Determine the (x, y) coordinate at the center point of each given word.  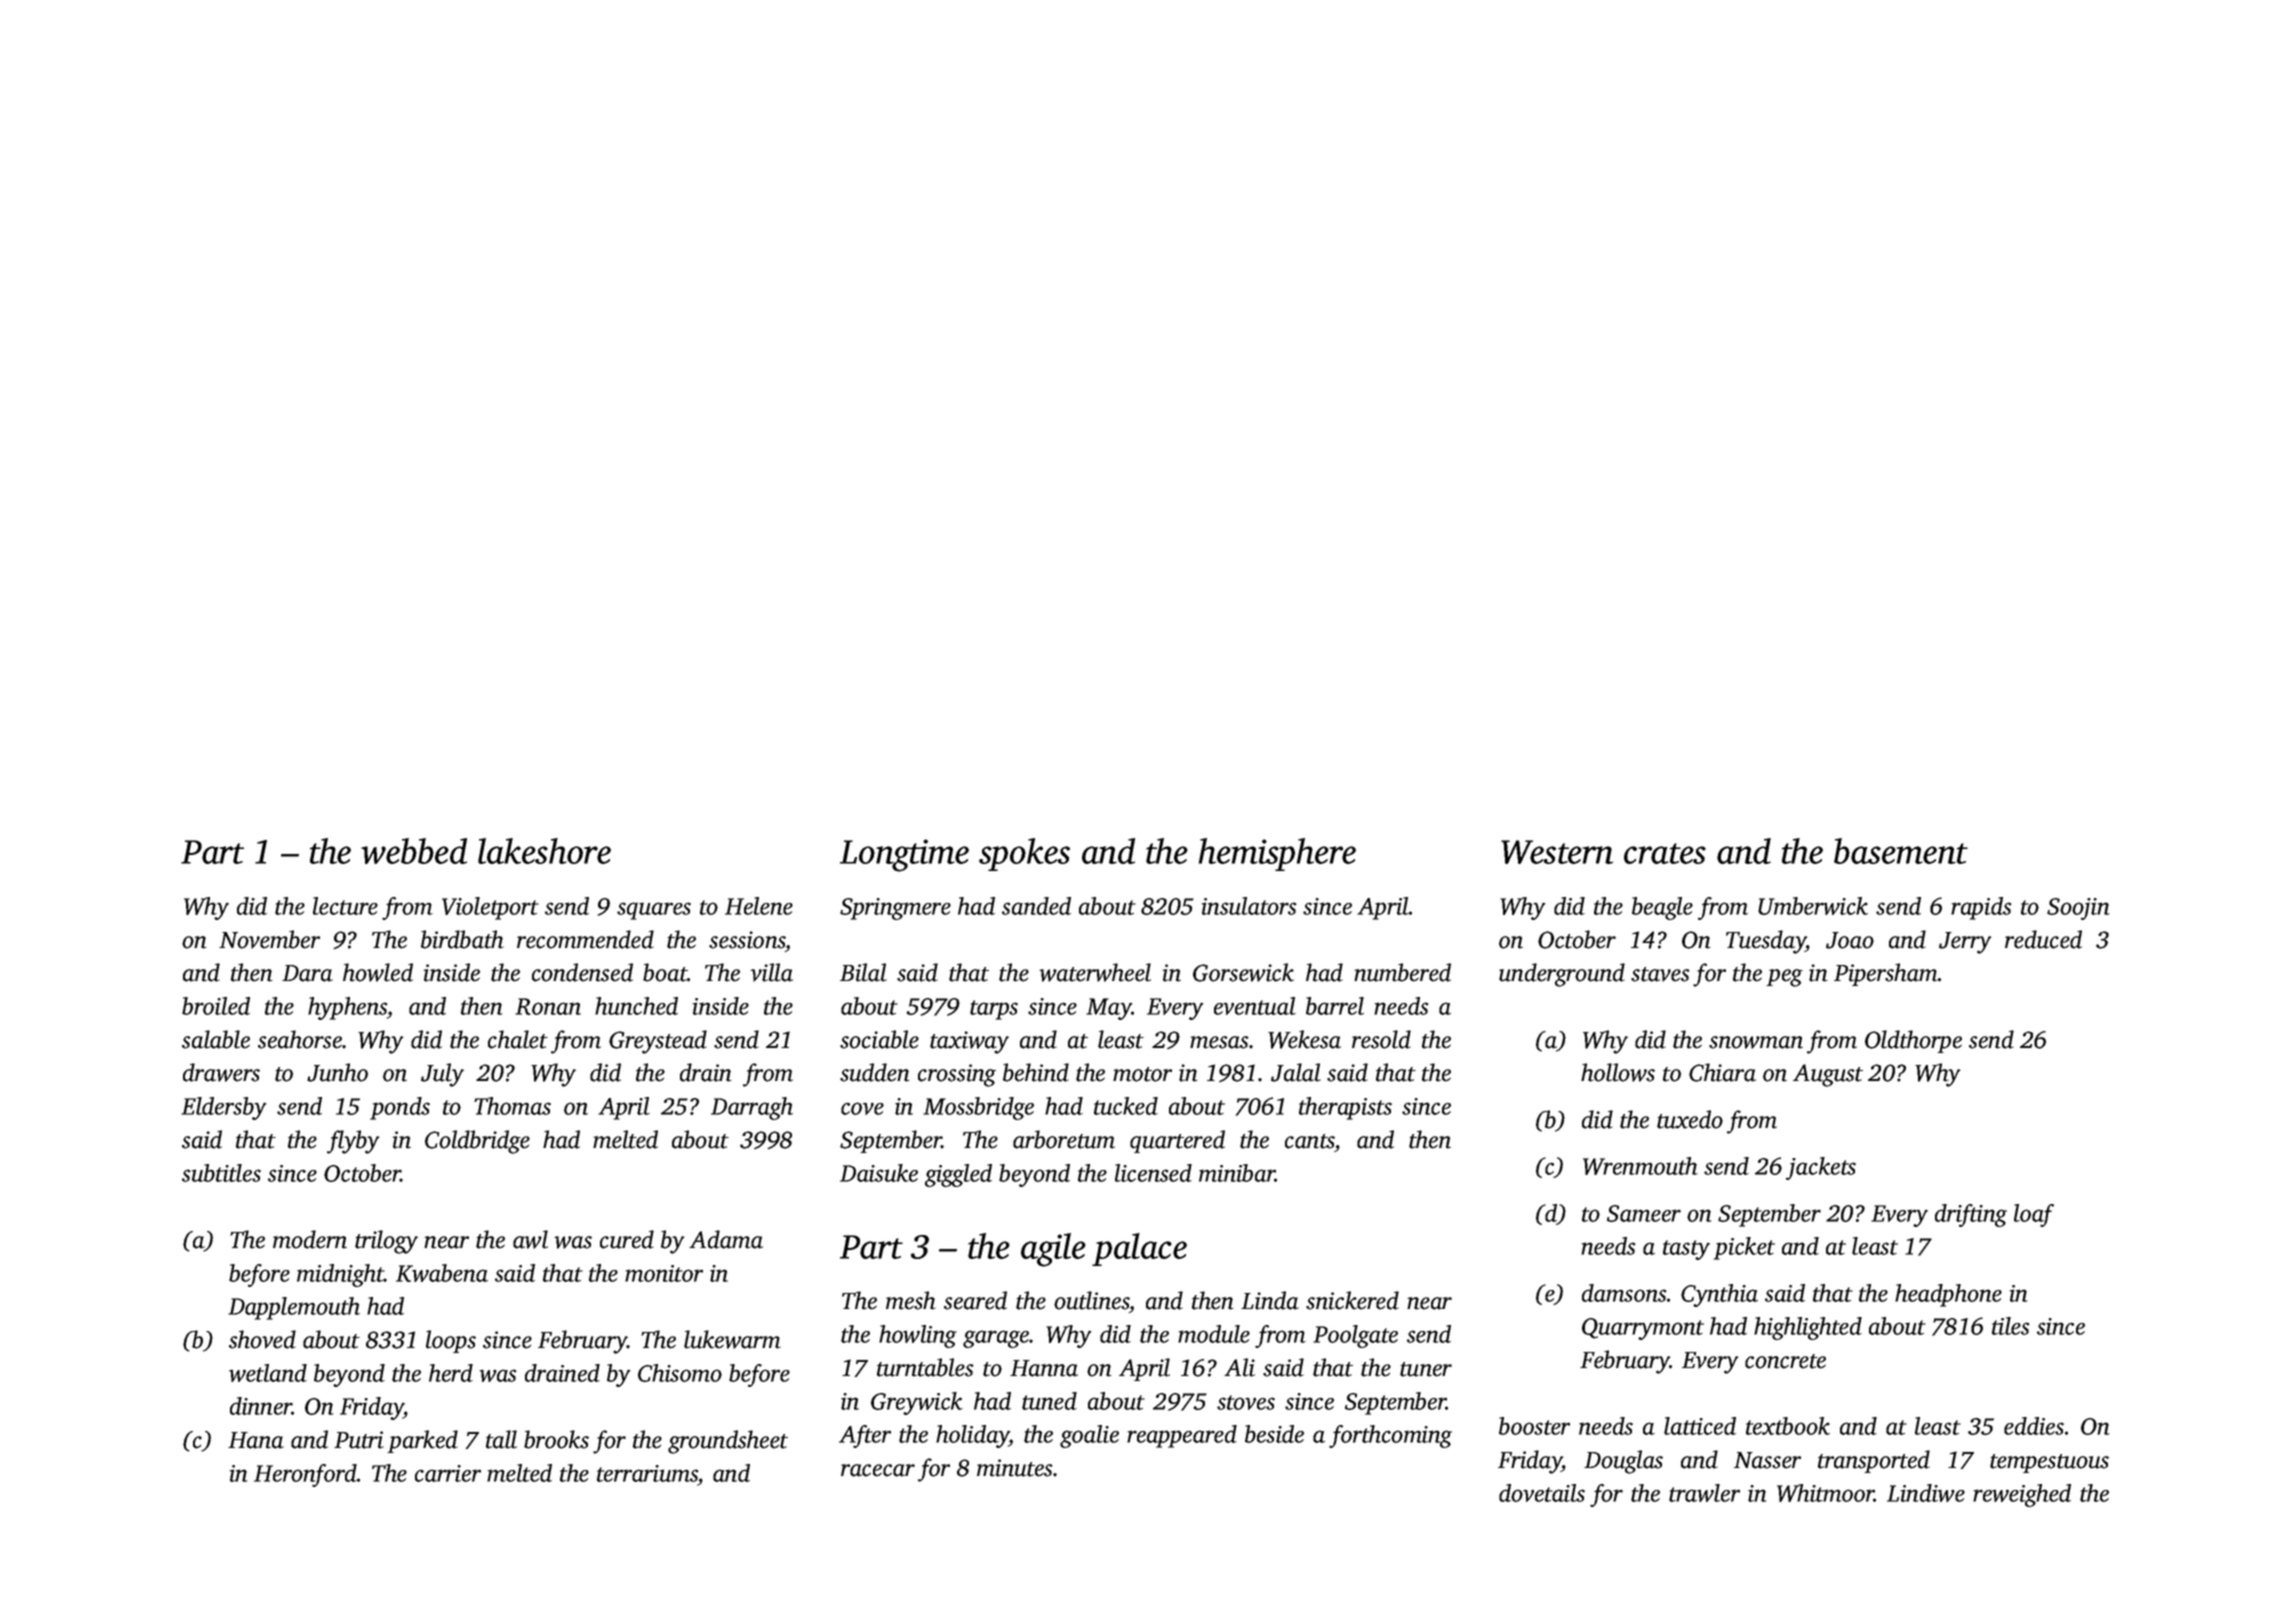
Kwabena (442, 1273)
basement (1901, 851)
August (1828, 1075)
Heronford (305, 1475)
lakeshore (544, 851)
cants (1310, 1141)
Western (1557, 852)
